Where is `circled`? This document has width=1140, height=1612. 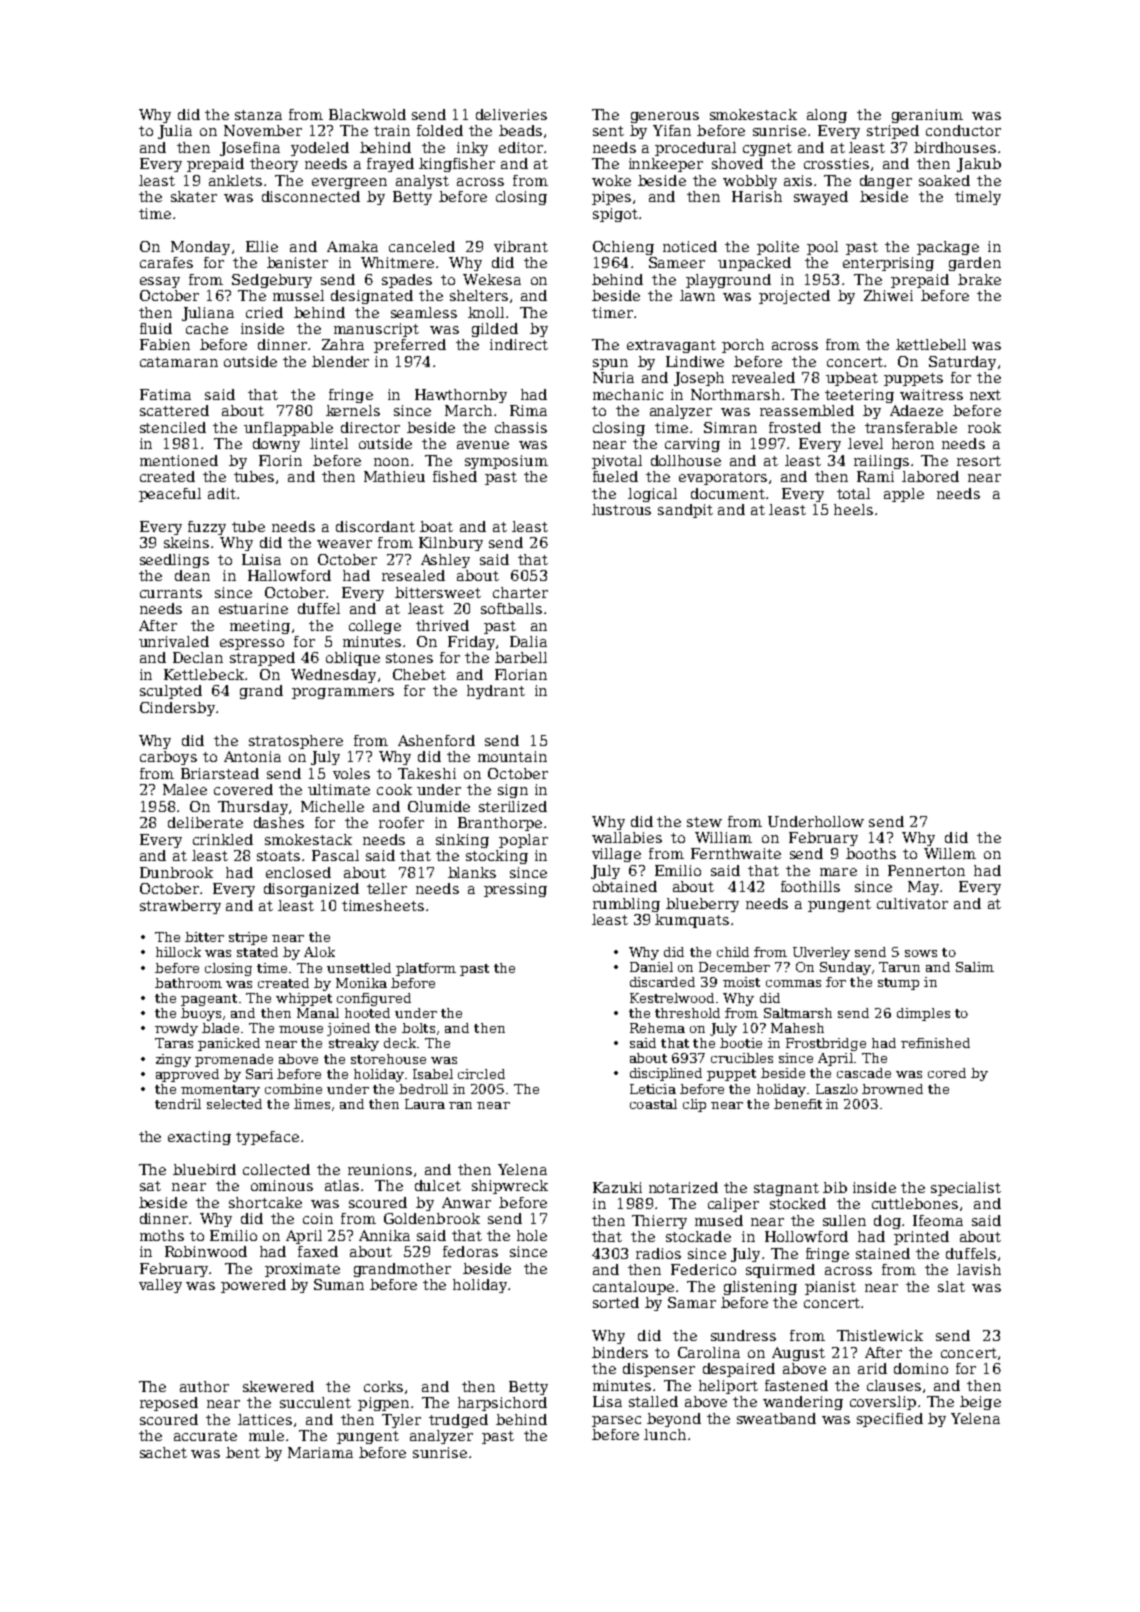 circled is located at coordinates (481, 1074).
